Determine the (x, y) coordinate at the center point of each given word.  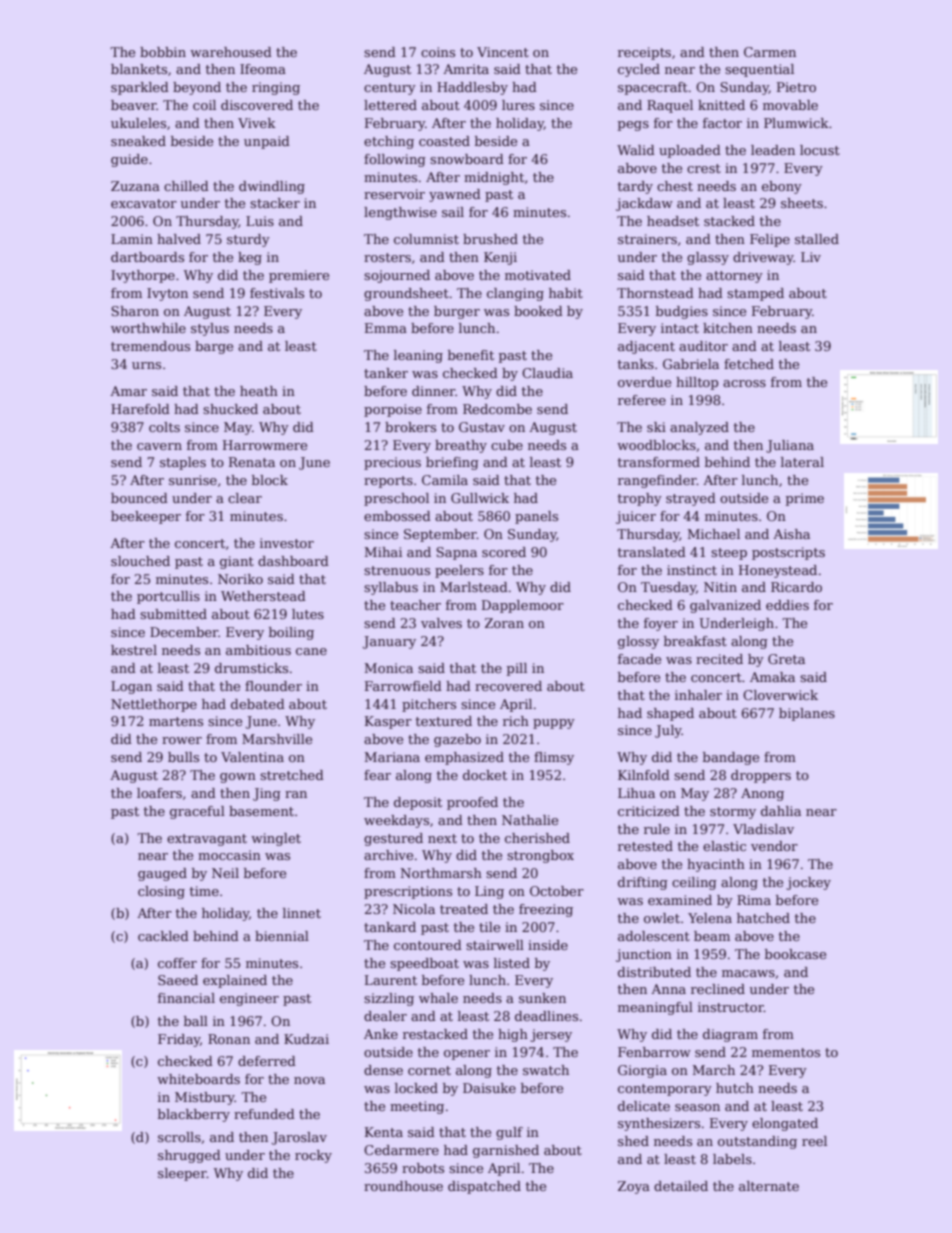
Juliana (790, 446)
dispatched (484, 1187)
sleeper (182, 1174)
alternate (769, 1186)
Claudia (547, 373)
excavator (144, 203)
